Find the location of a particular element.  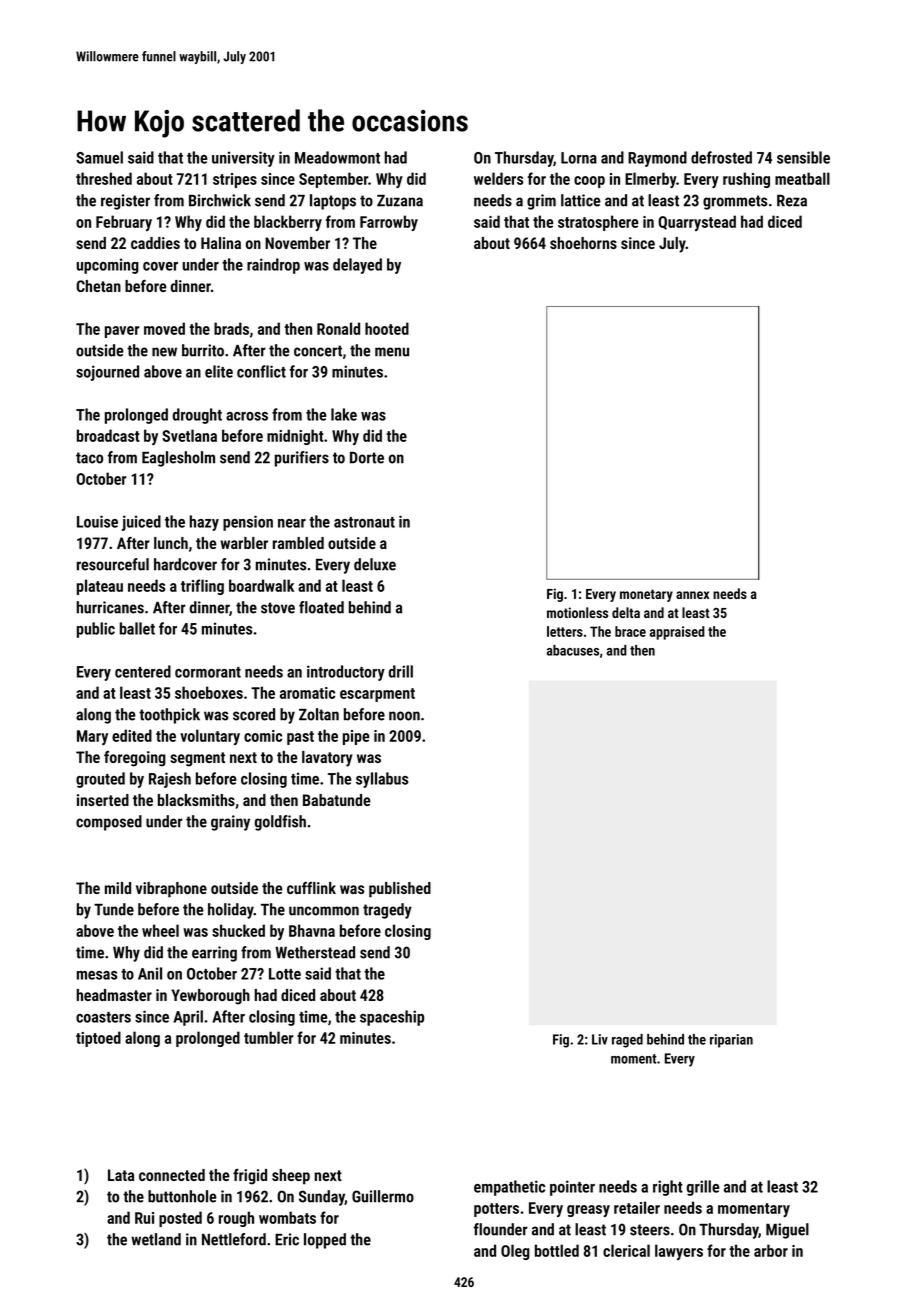

grille is located at coordinates (703, 1188).
